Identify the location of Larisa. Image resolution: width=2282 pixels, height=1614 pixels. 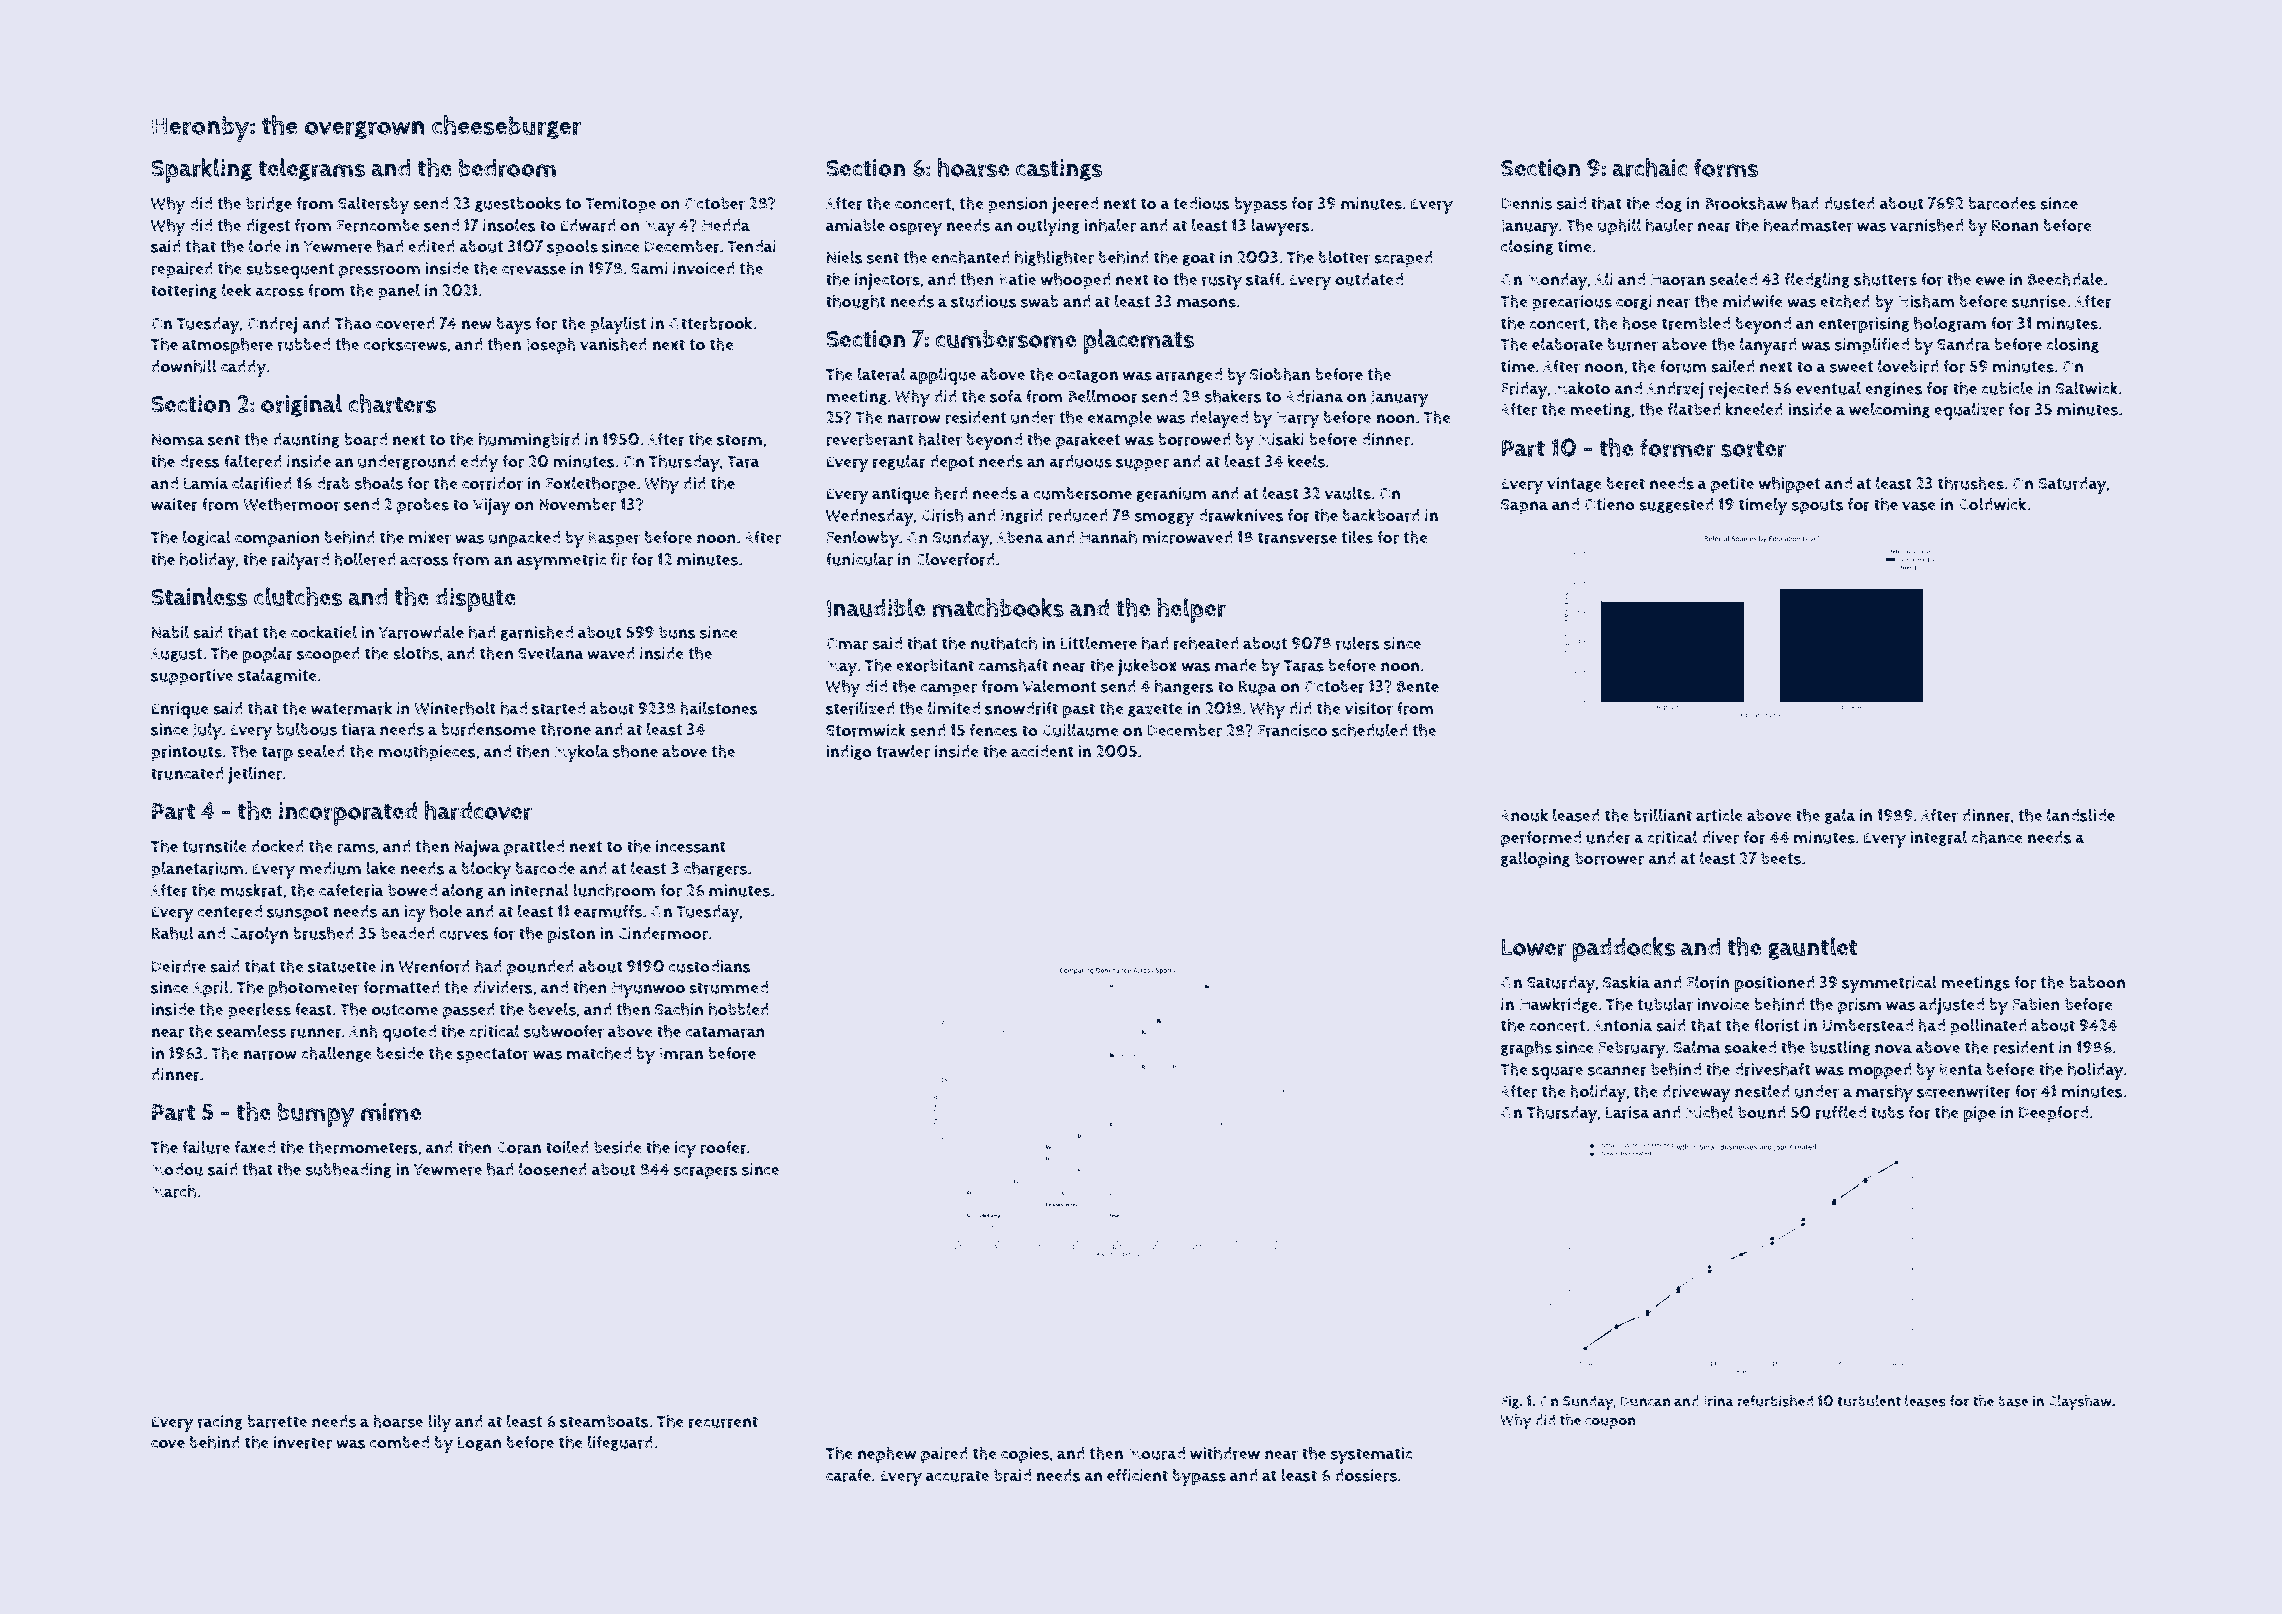
(1627, 1112).
